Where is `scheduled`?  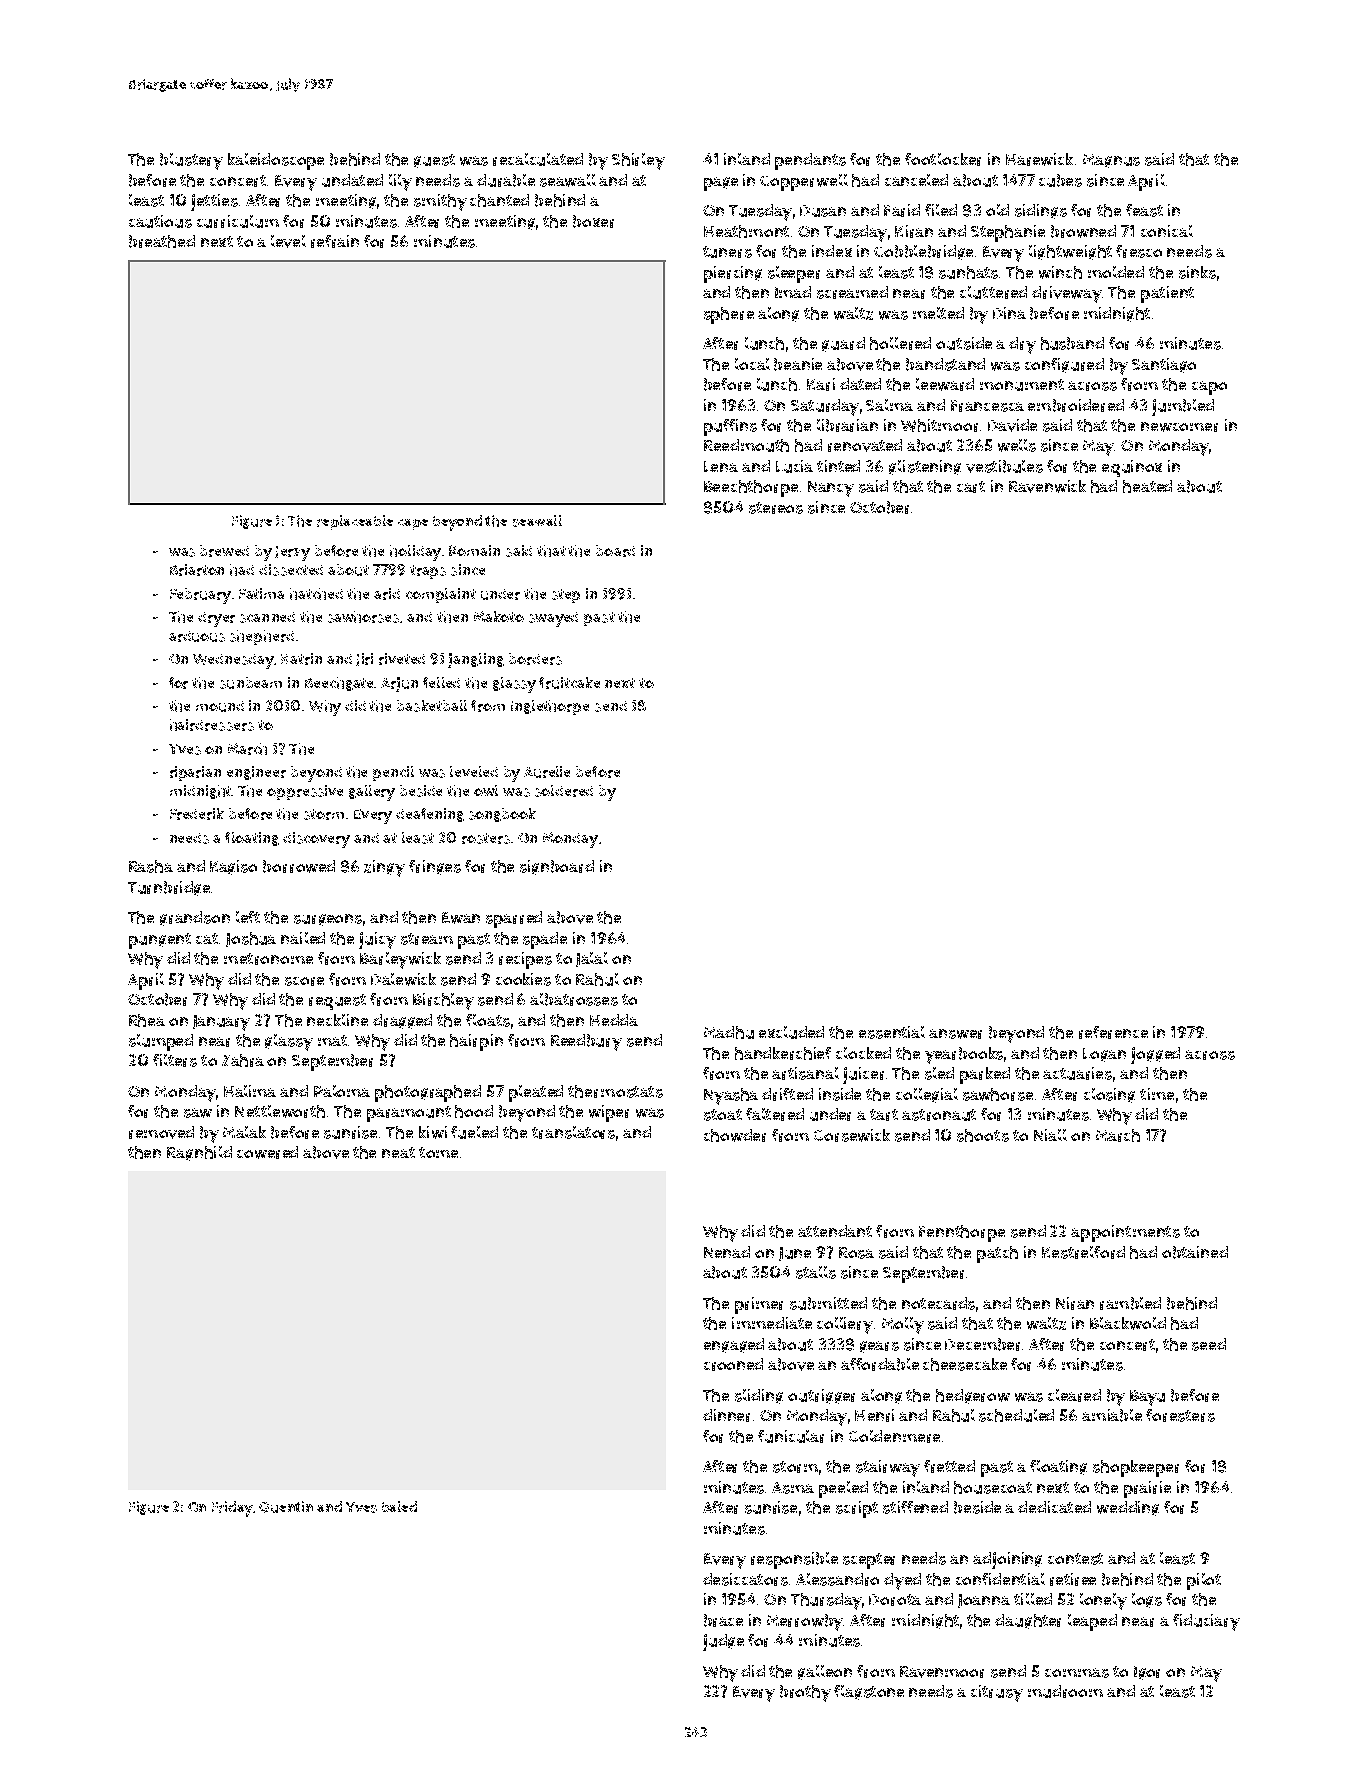
scheduled is located at coordinates (1016, 1415).
